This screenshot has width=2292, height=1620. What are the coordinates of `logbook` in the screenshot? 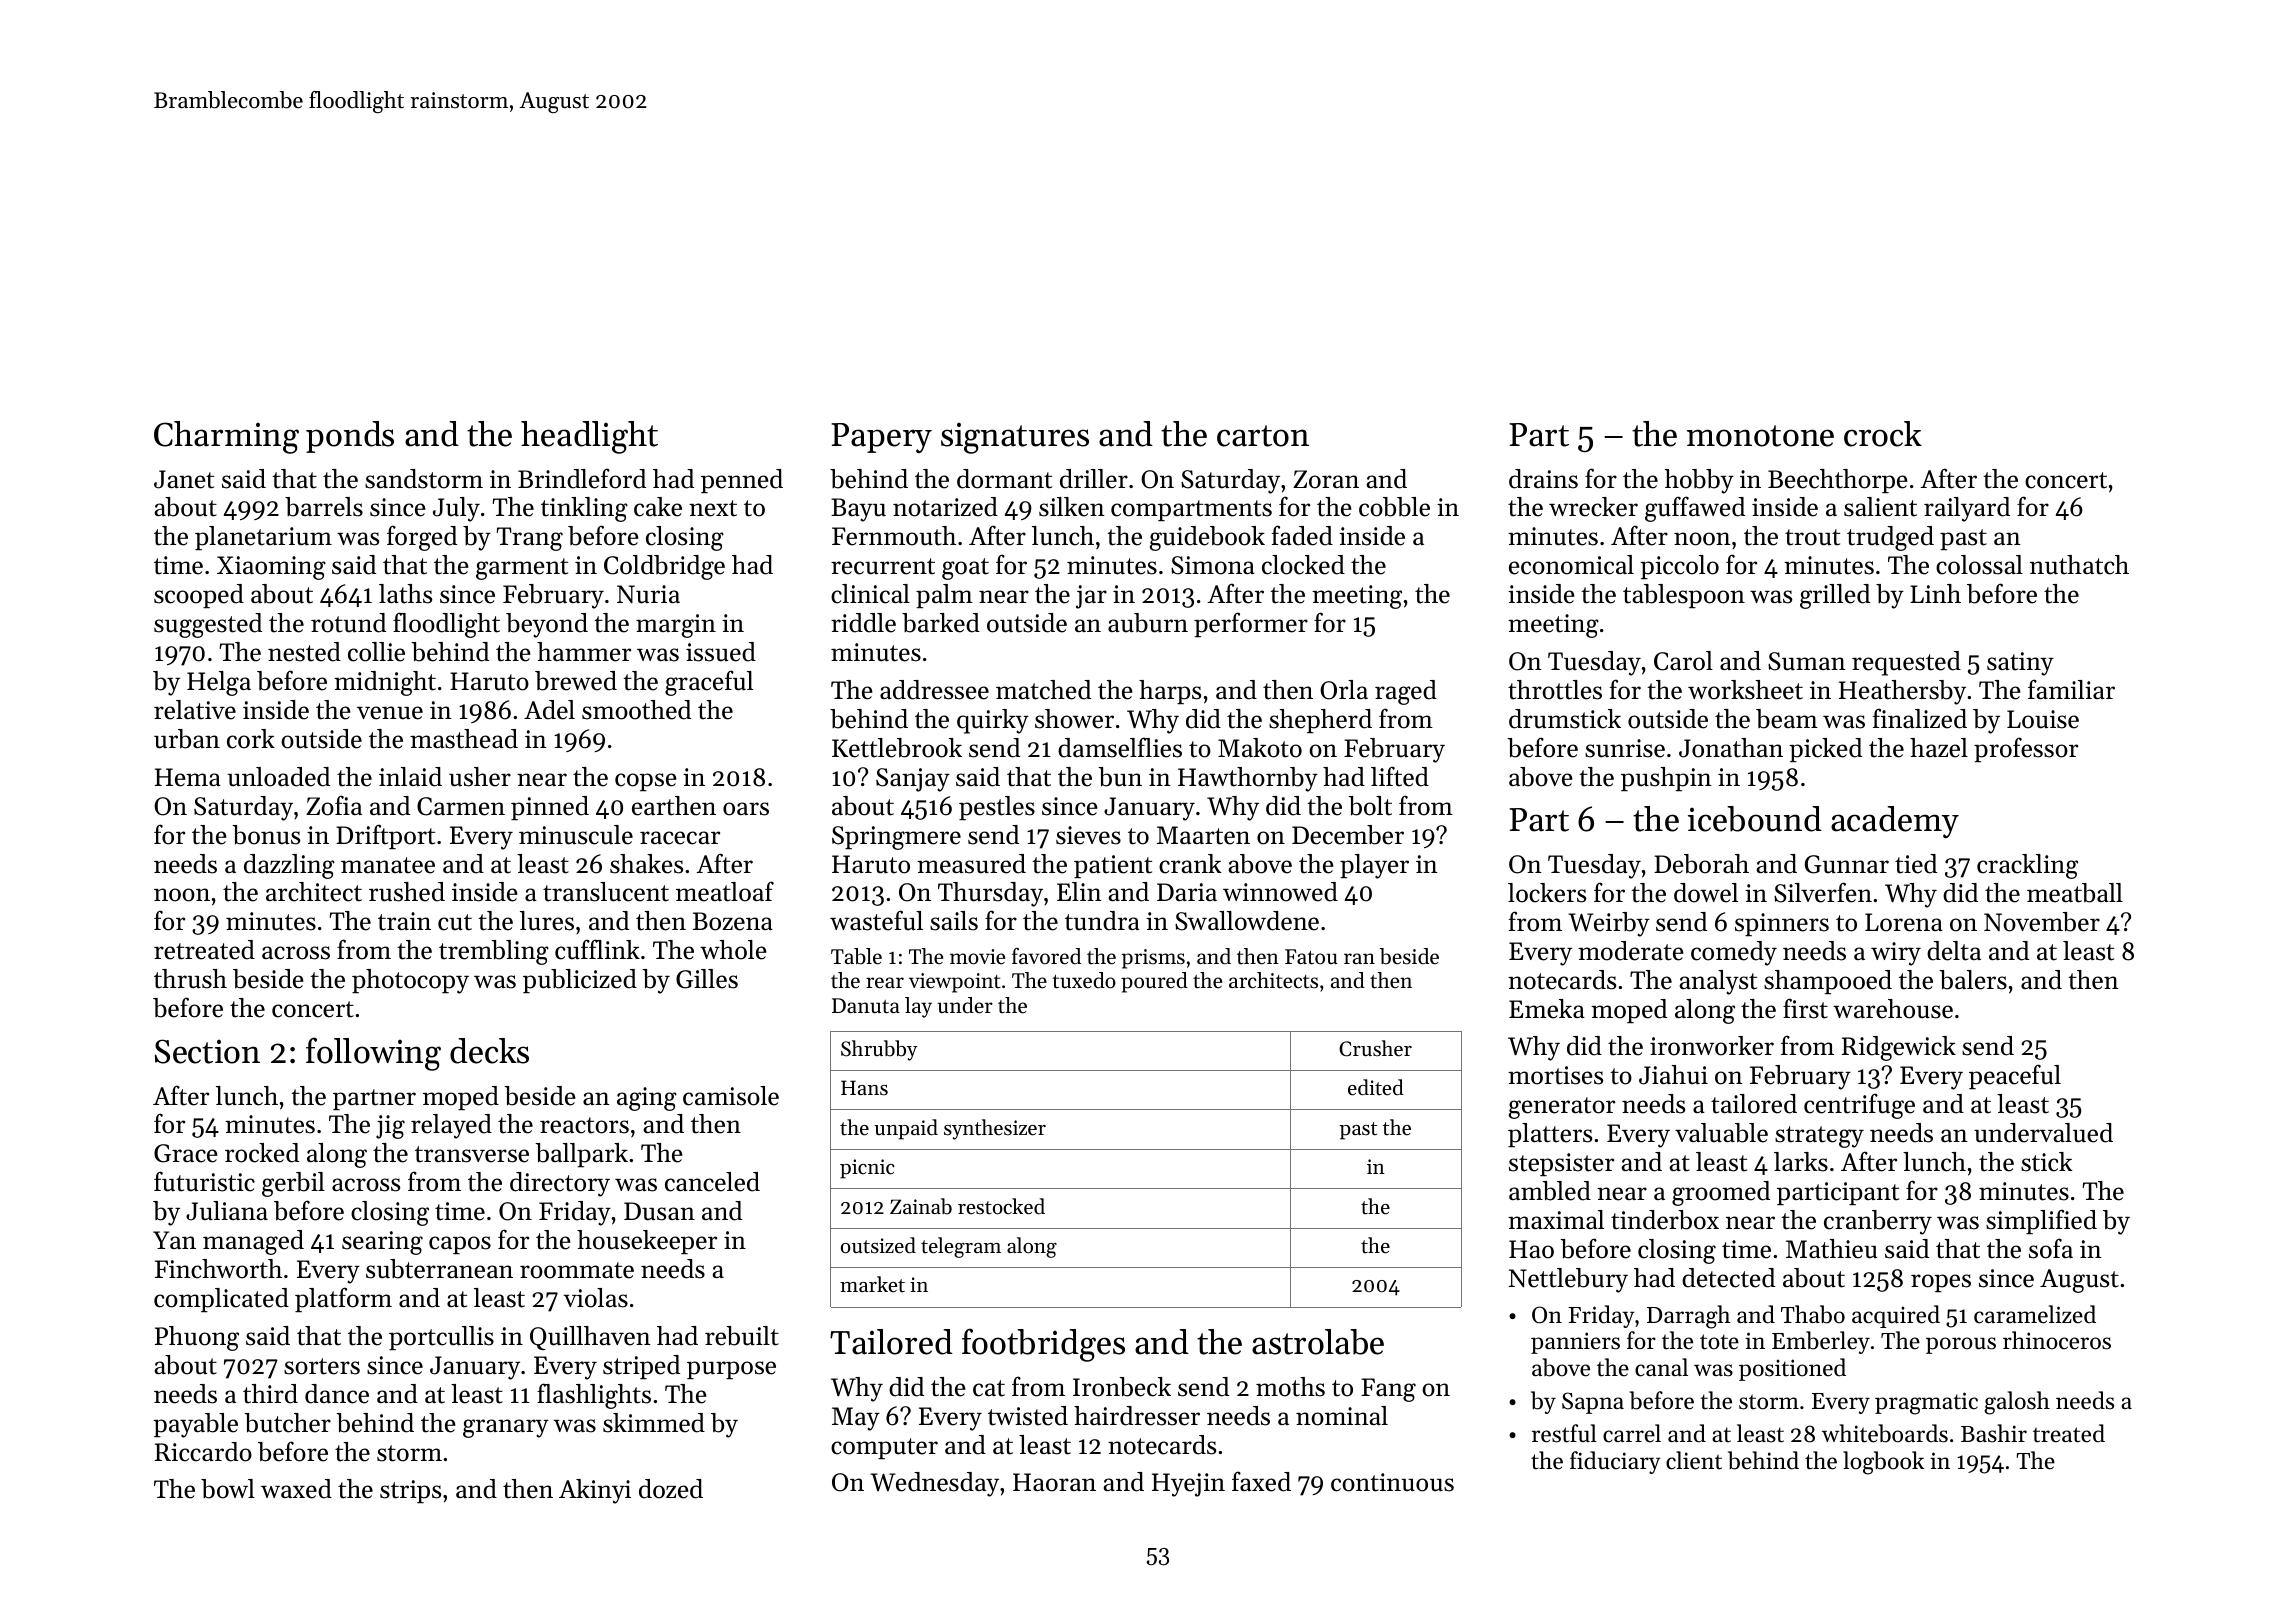 It's located at (1883, 1463).
